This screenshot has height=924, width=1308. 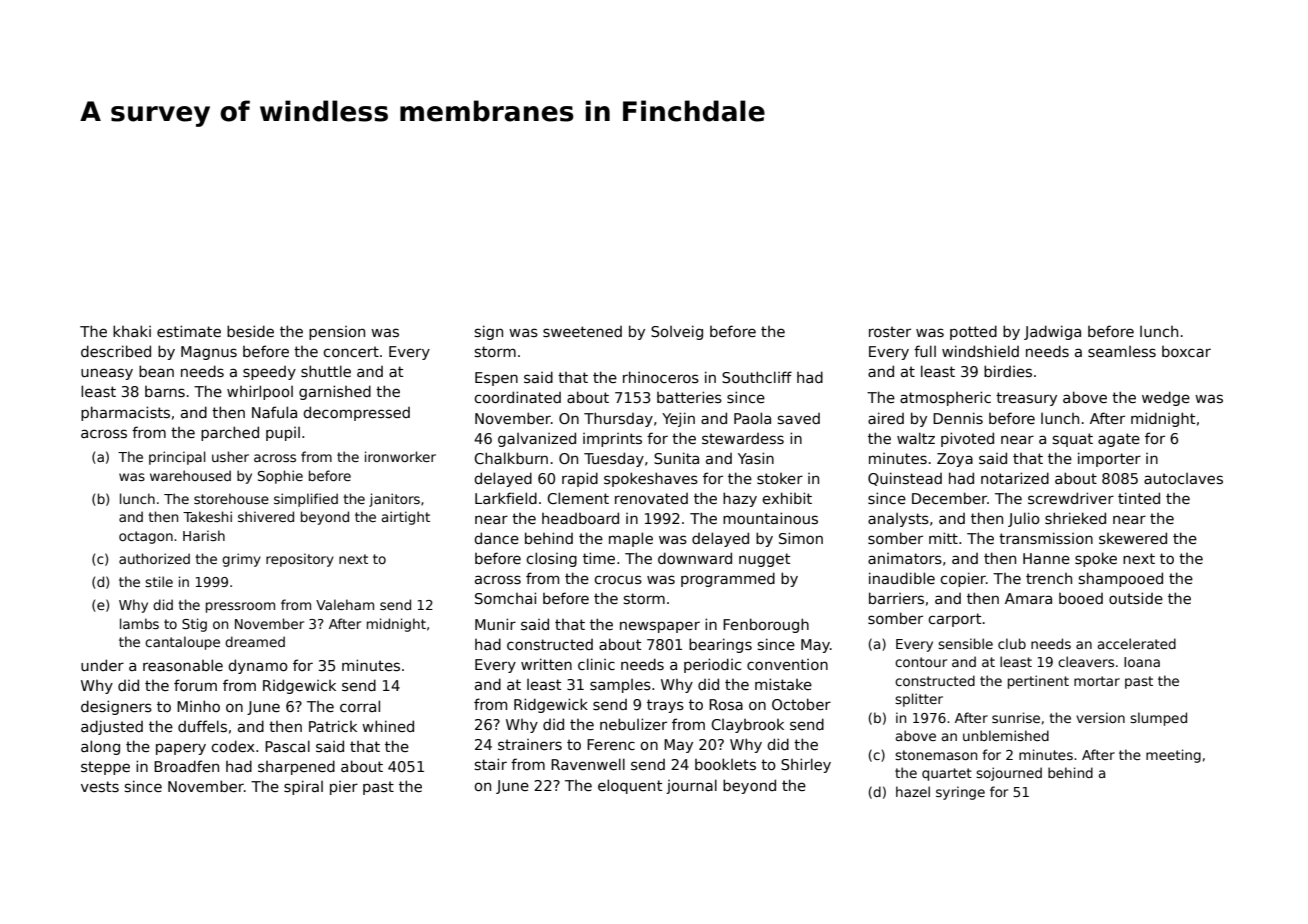 I want to click on meeting, so click(x=1173, y=756).
